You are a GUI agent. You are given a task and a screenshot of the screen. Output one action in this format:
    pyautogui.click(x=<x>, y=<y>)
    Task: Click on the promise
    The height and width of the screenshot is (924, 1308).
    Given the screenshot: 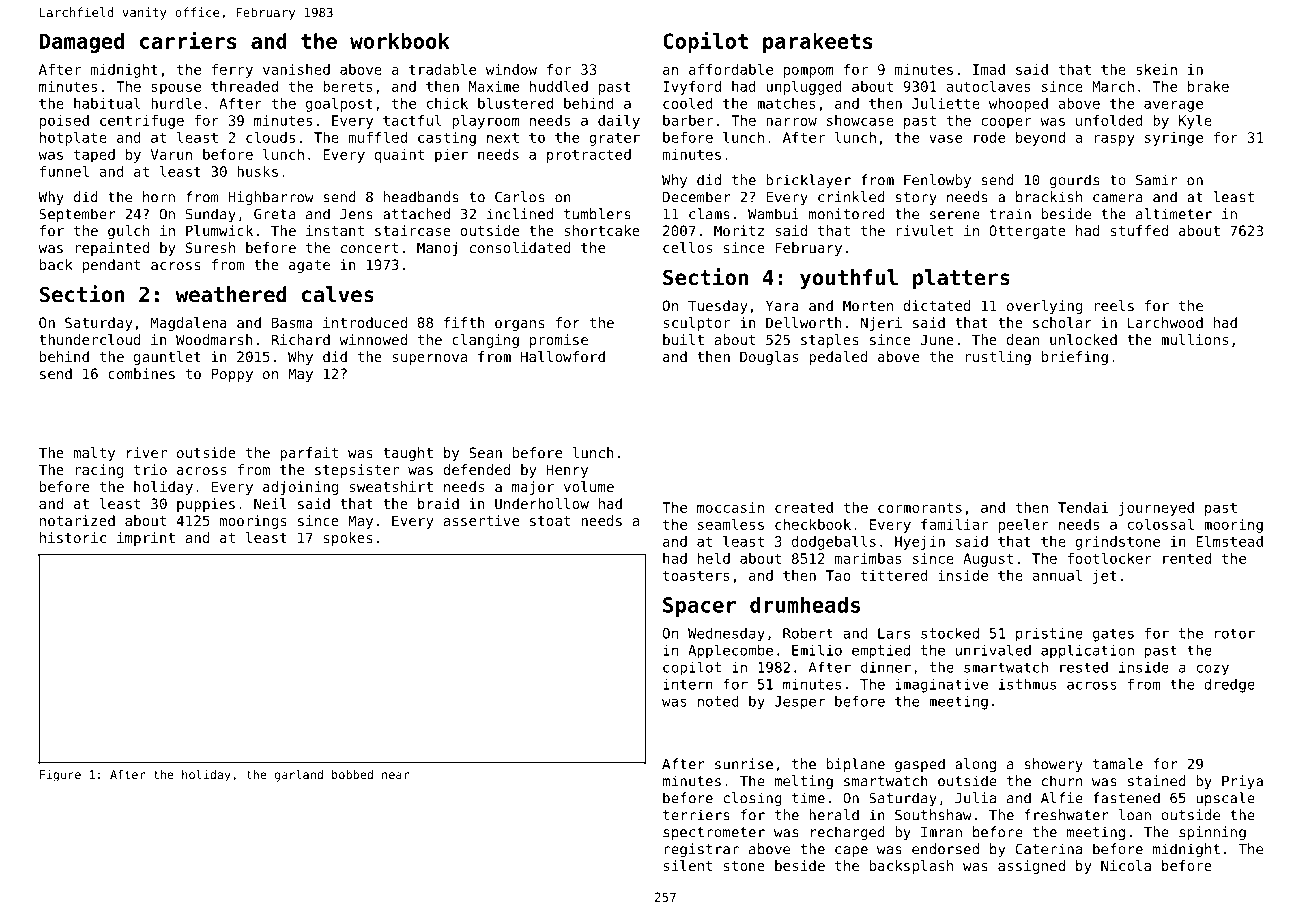 What is the action you would take?
    pyautogui.click(x=559, y=341)
